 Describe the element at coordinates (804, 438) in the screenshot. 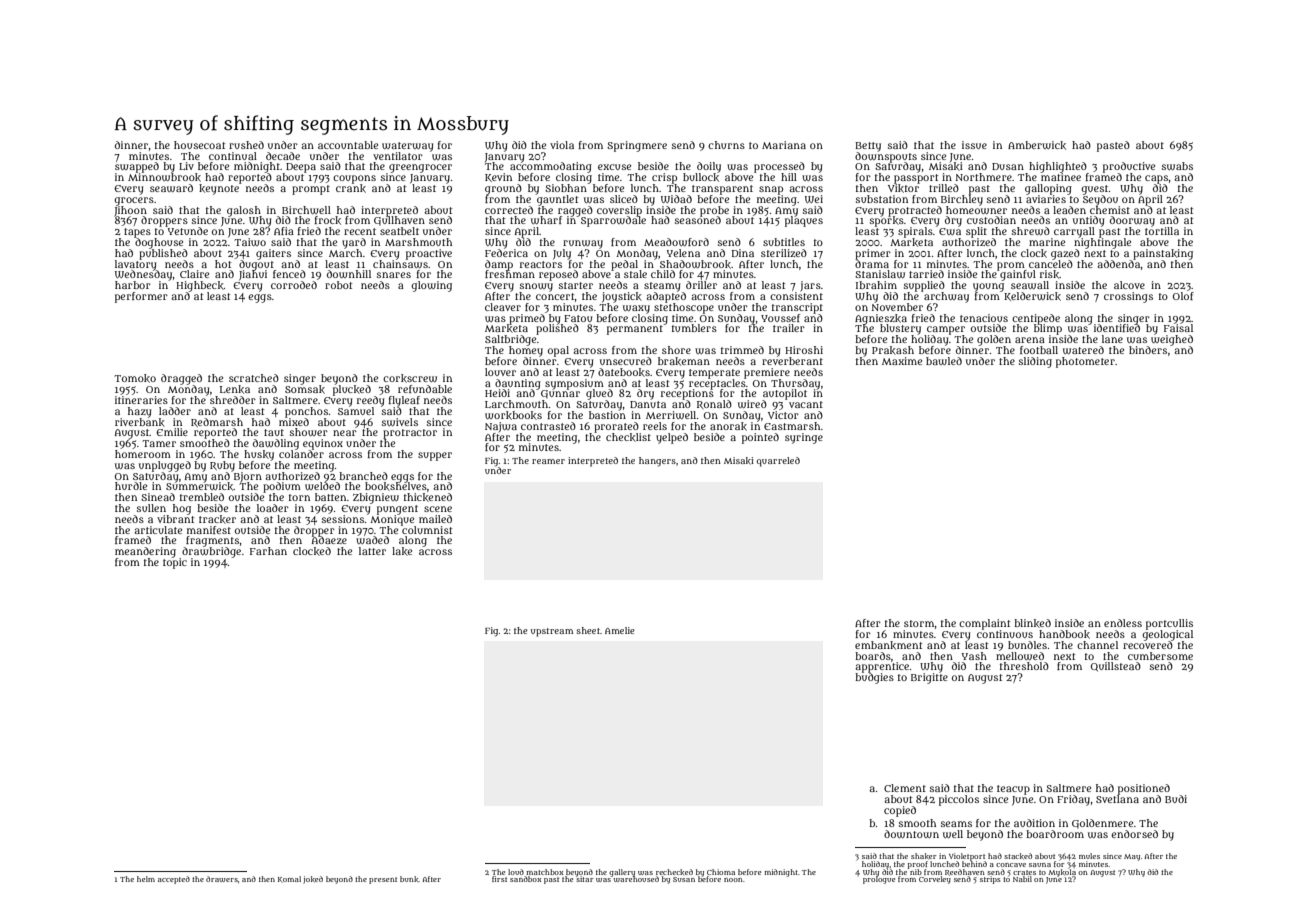

I see `syringe` at that location.
